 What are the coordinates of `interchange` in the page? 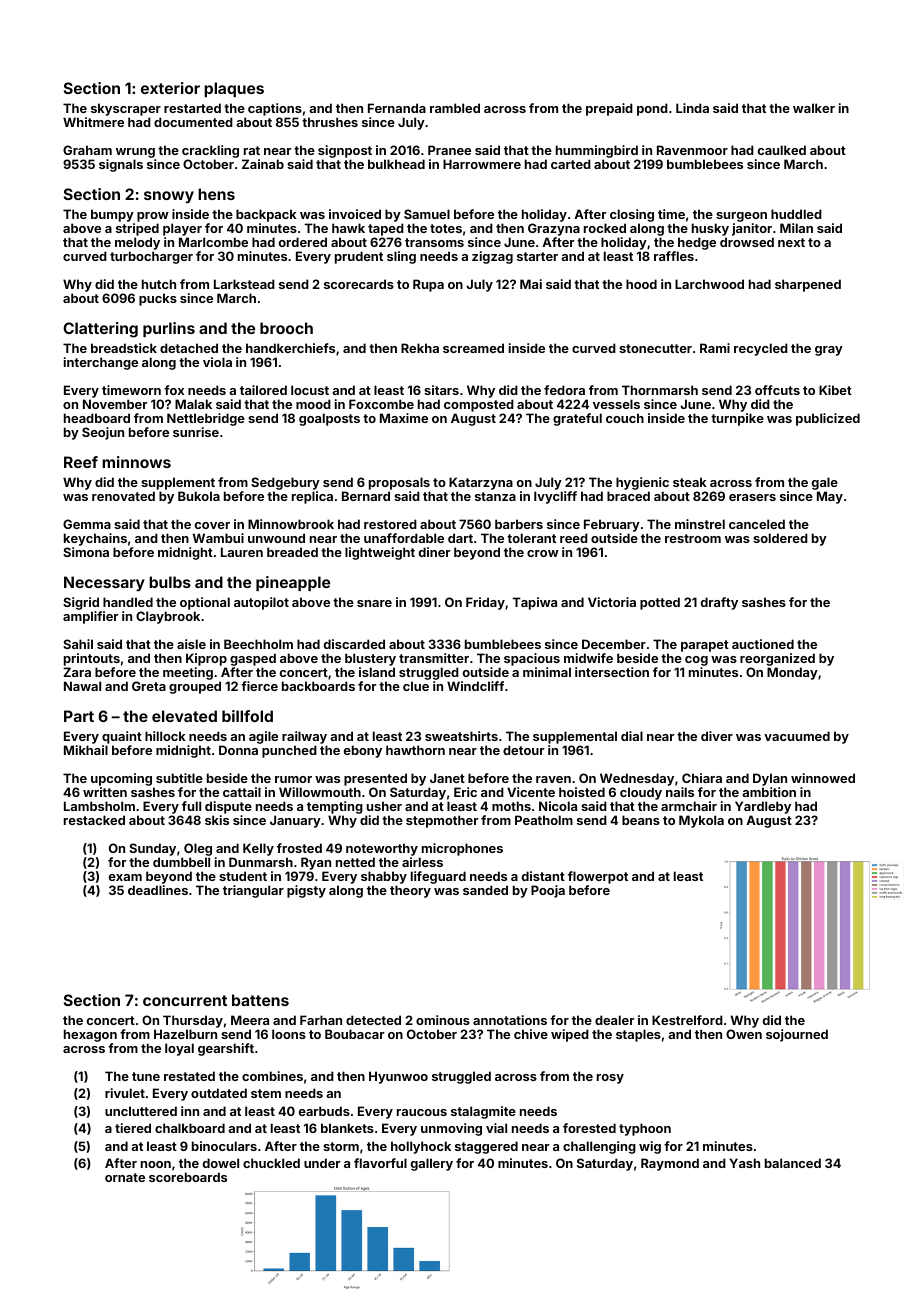 It's located at (101, 363).
